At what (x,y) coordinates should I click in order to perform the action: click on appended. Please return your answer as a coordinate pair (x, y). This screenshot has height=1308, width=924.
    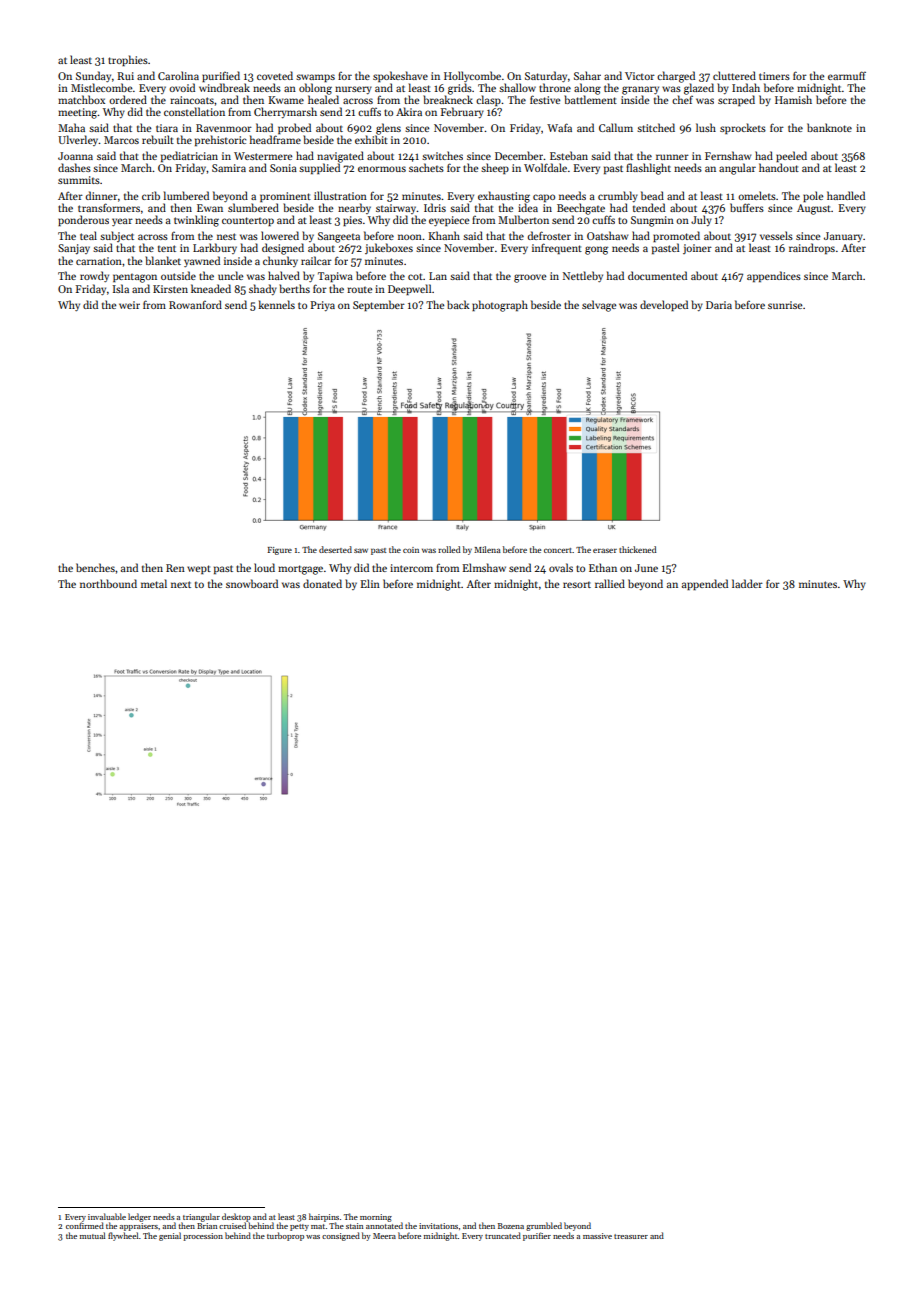
    Looking at the image, I should click on (705, 584).
